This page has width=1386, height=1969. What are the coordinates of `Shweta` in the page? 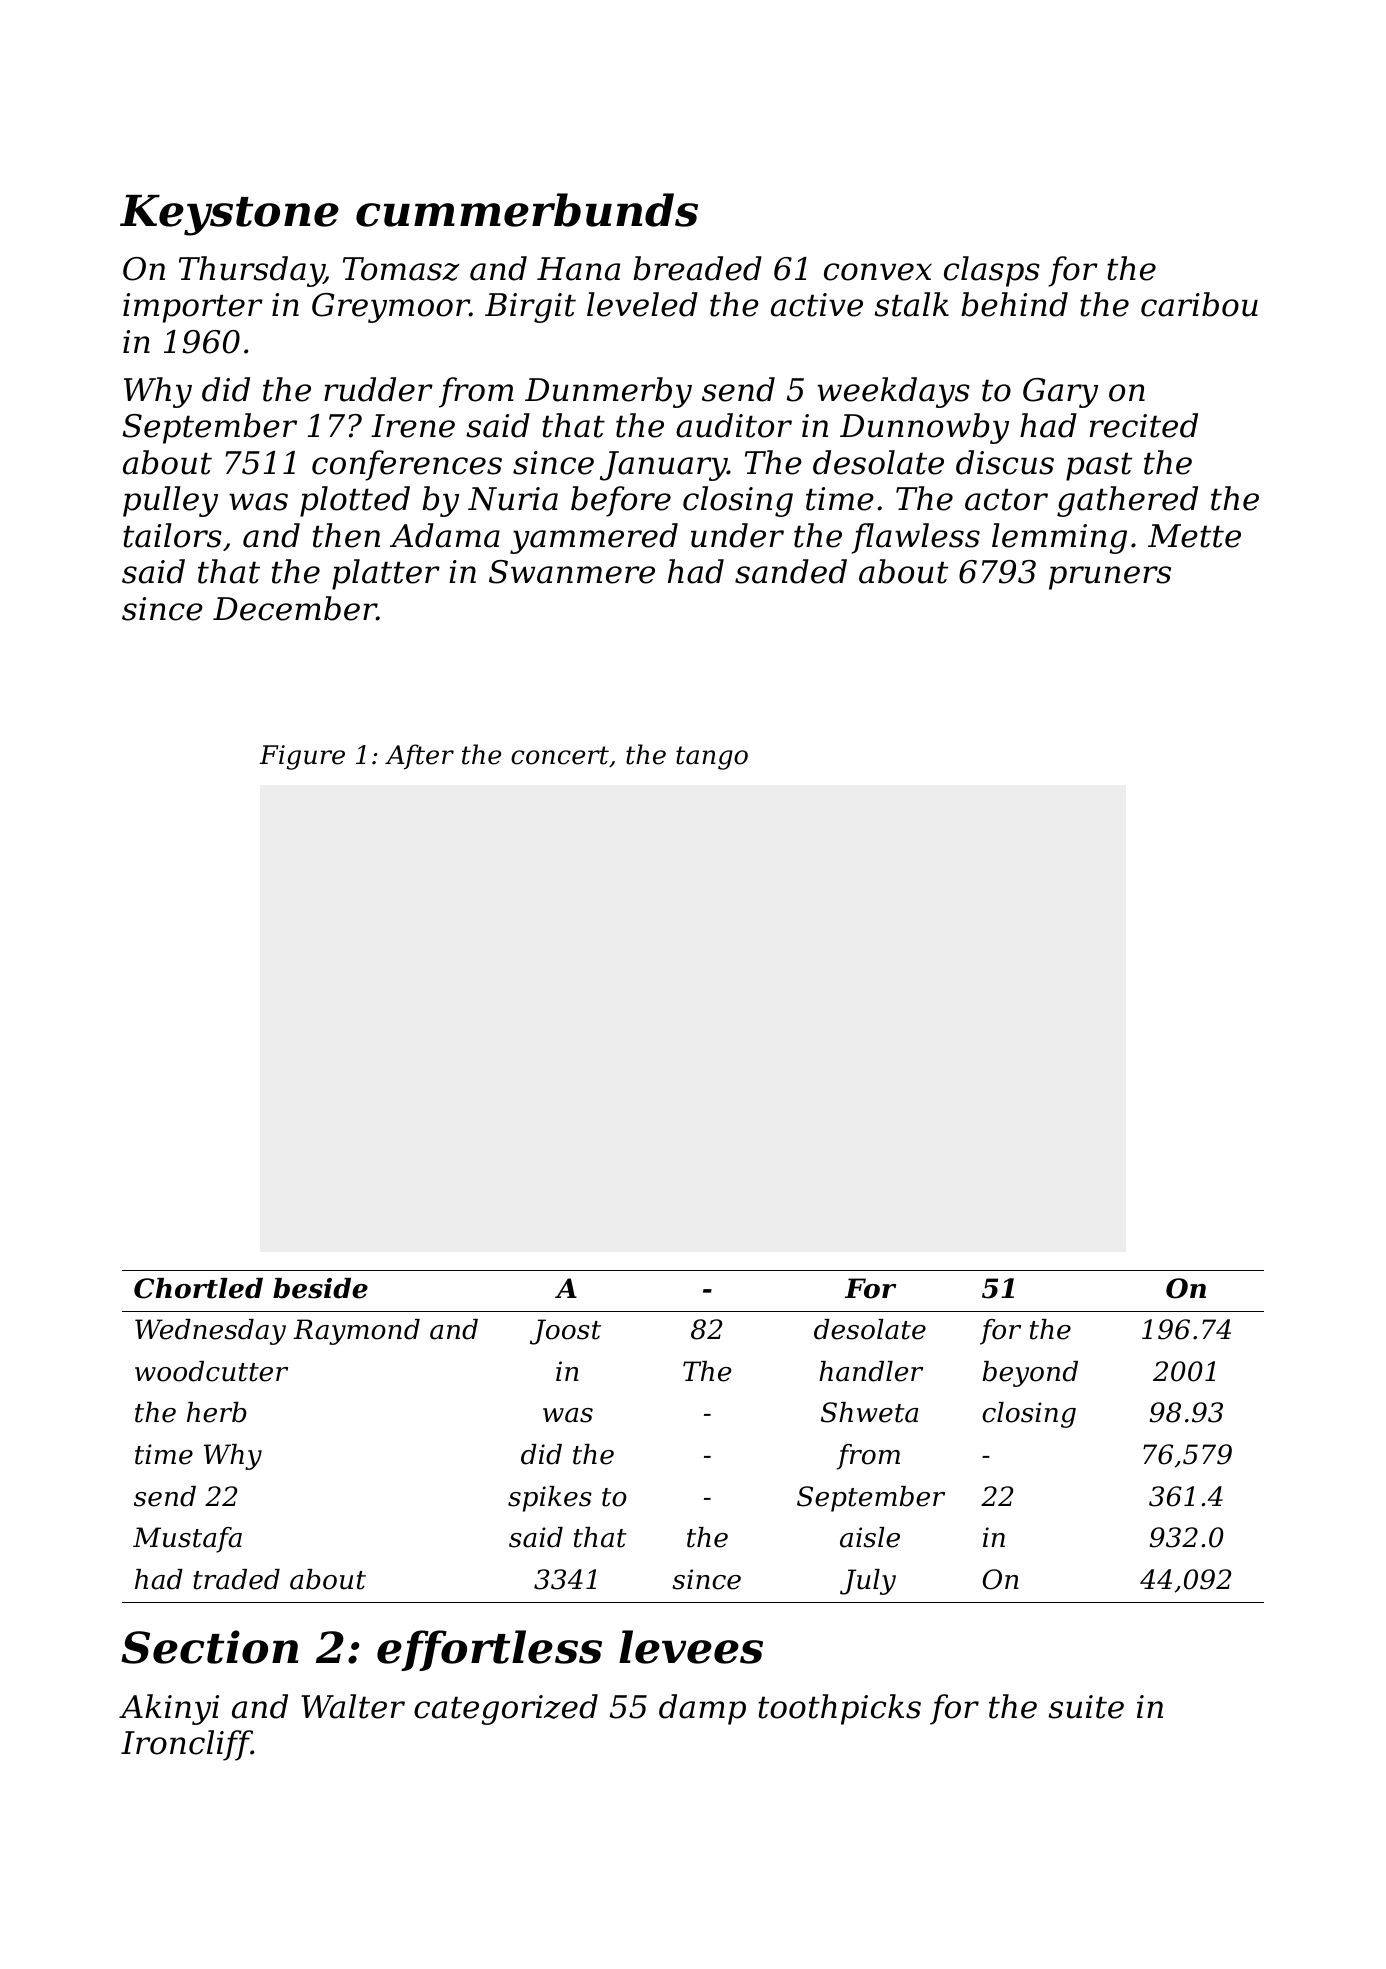 It's located at (869, 1412).
